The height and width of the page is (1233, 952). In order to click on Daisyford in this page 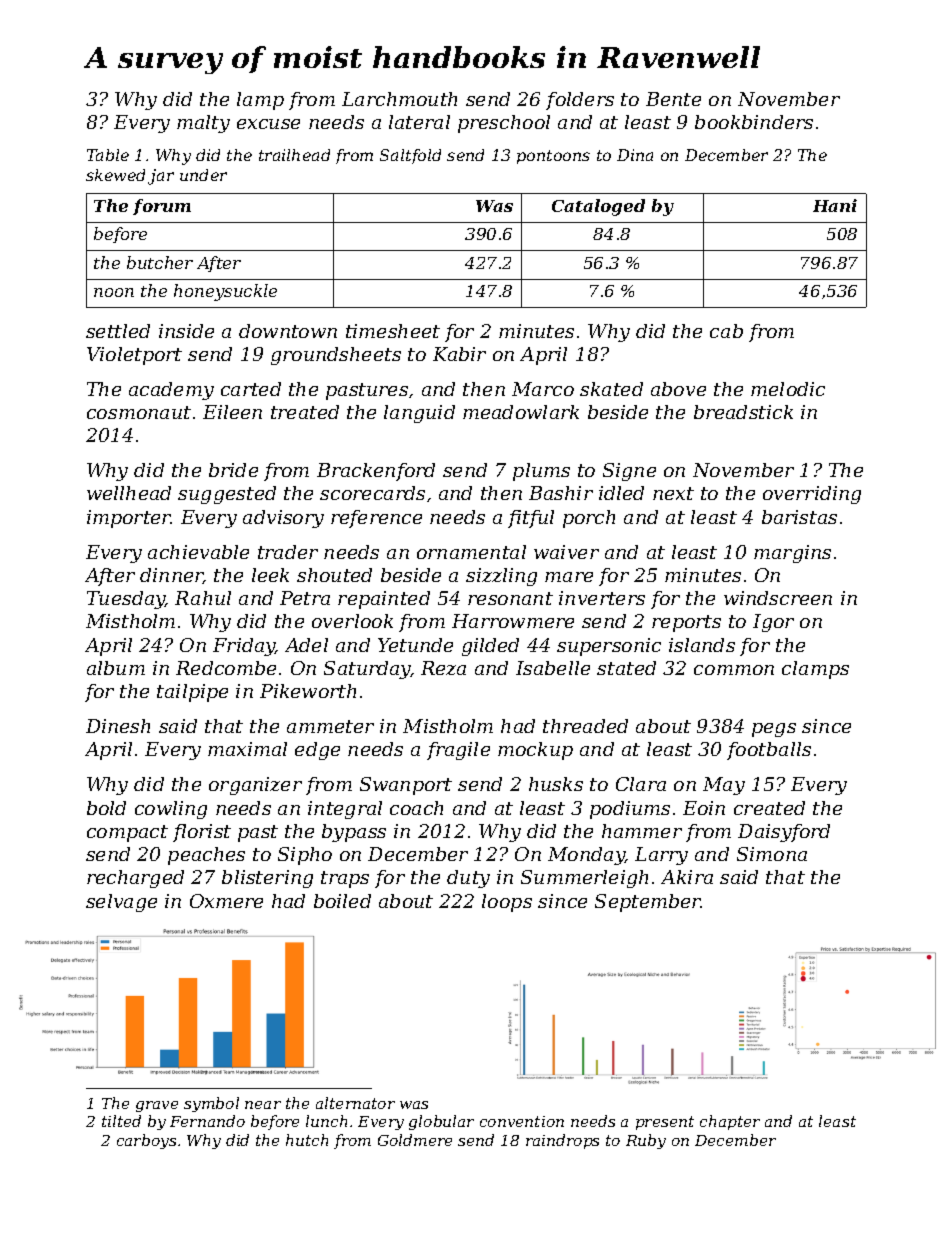, I will do `click(784, 833)`.
